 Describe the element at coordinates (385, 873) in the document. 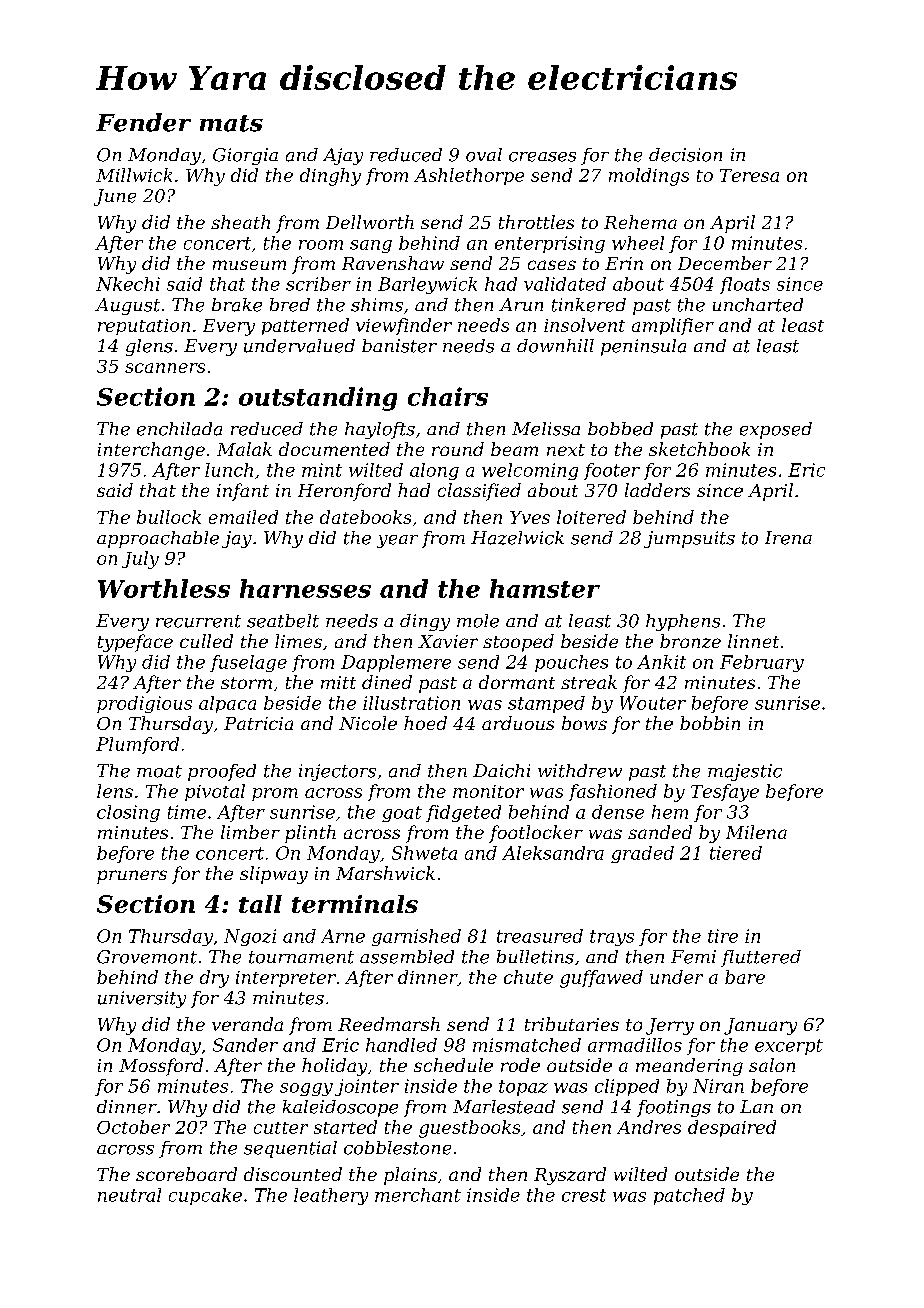

I see `Marshwick` at that location.
